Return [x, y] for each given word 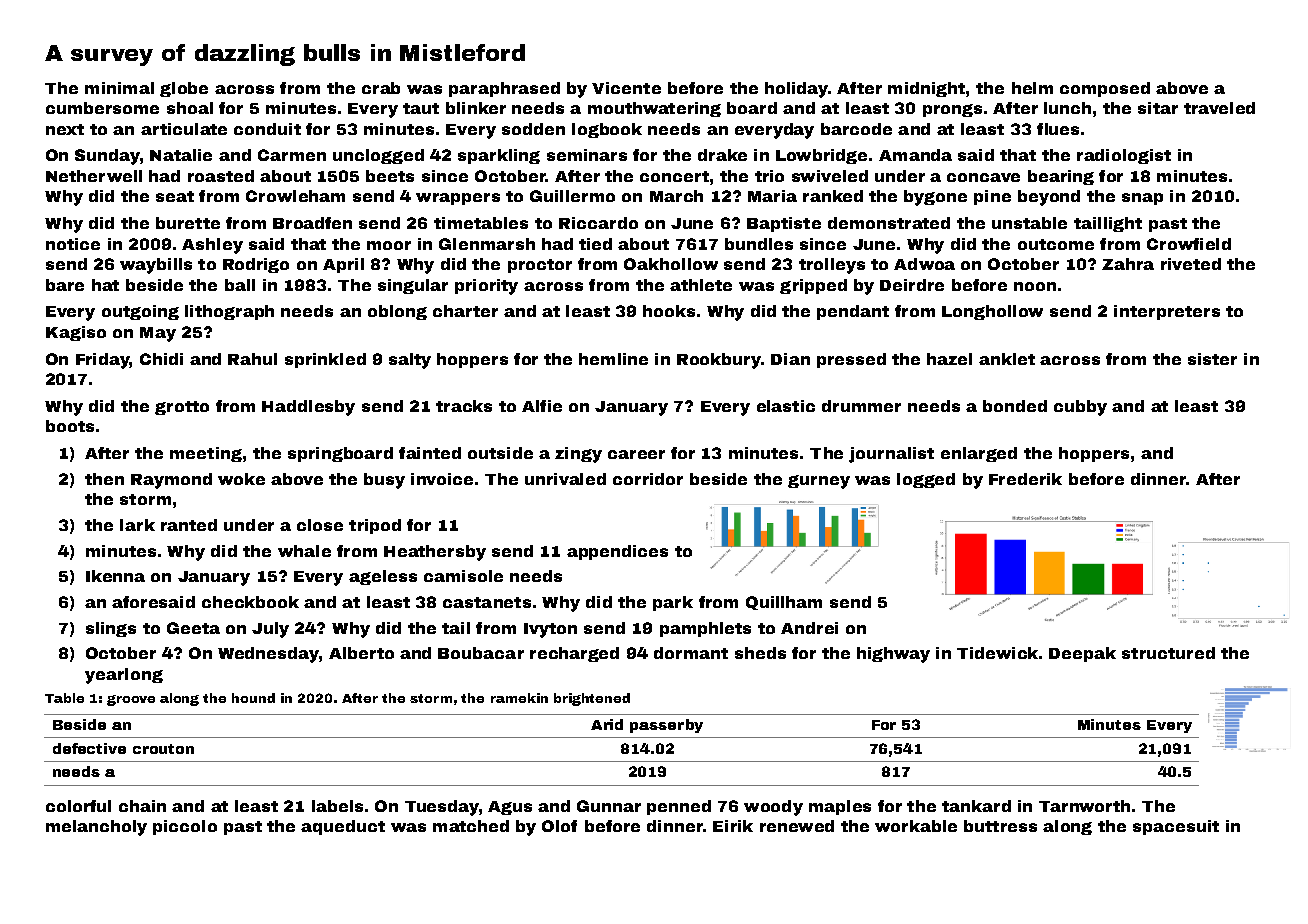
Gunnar [609, 806]
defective [89, 748]
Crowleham [295, 196]
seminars [587, 155]
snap [1142, 199]
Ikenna [115, 576]
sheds [760, 653]
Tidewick [997, 653]
